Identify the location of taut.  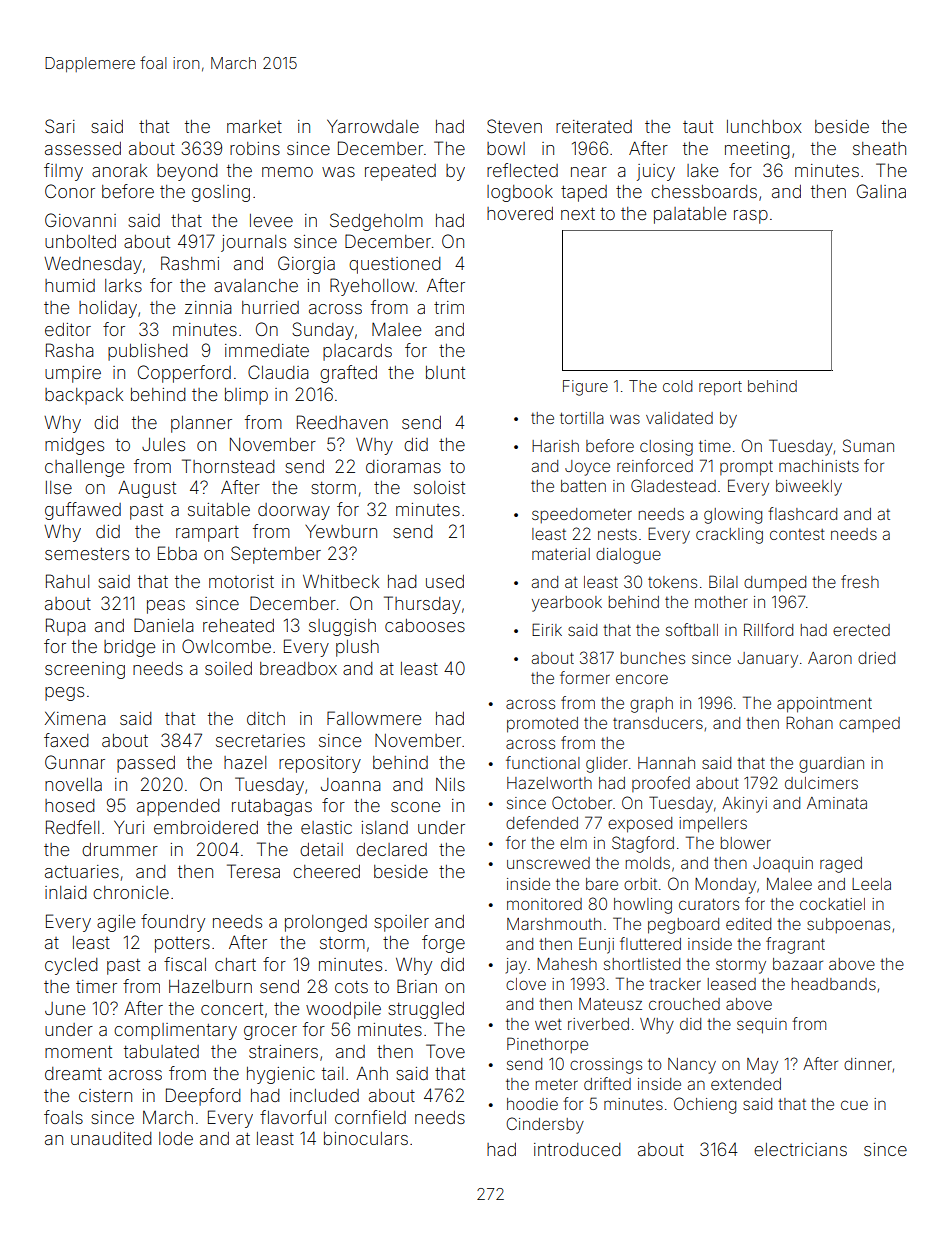
(698, 126).
